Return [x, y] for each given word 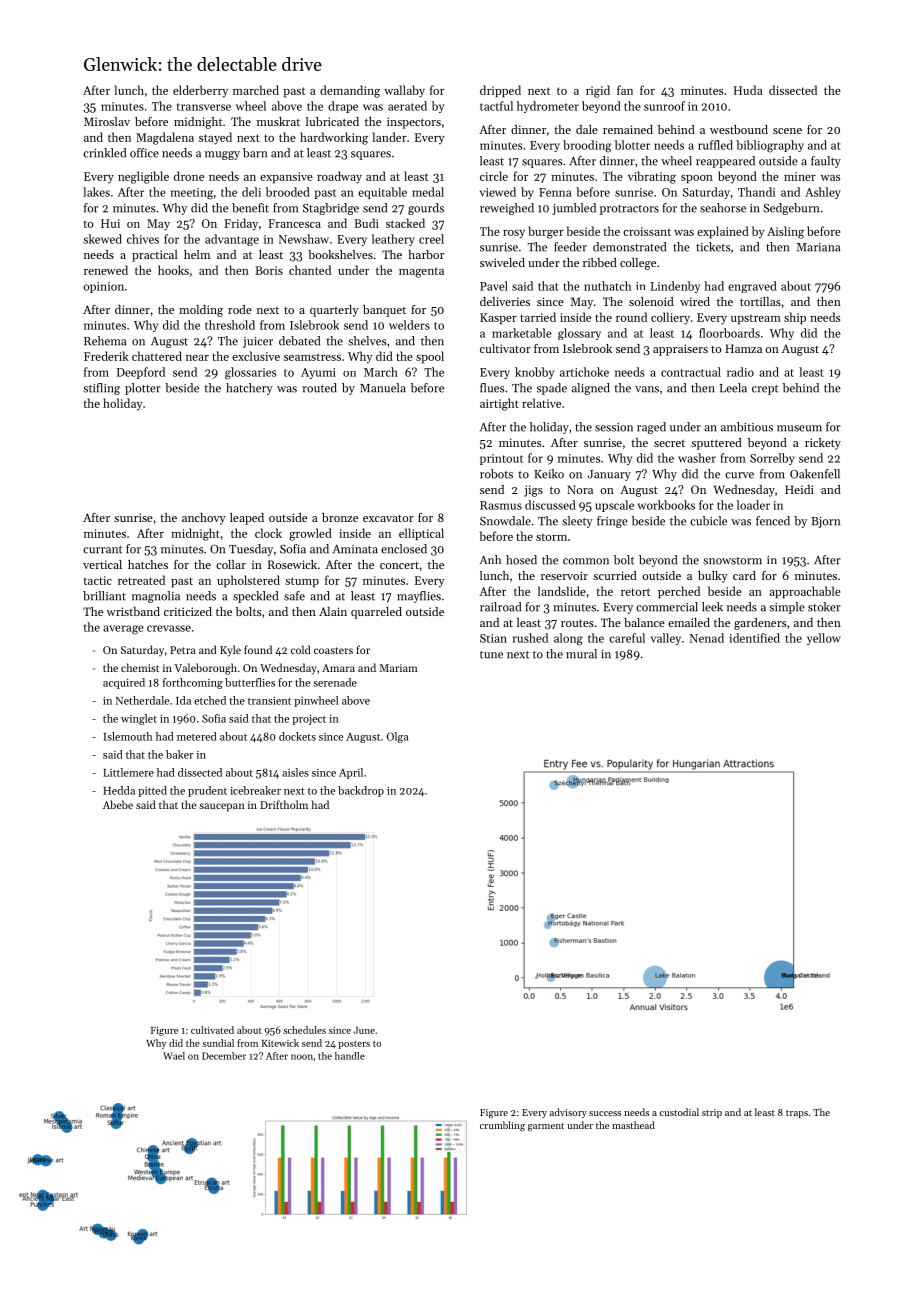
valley [666, 639]
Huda [748, 90]
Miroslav [107, 121]
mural [581, 654]
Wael [174, 1056]
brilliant [104, 596]
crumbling [502, 1126]
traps [797, 1114]
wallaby [404, 91]
